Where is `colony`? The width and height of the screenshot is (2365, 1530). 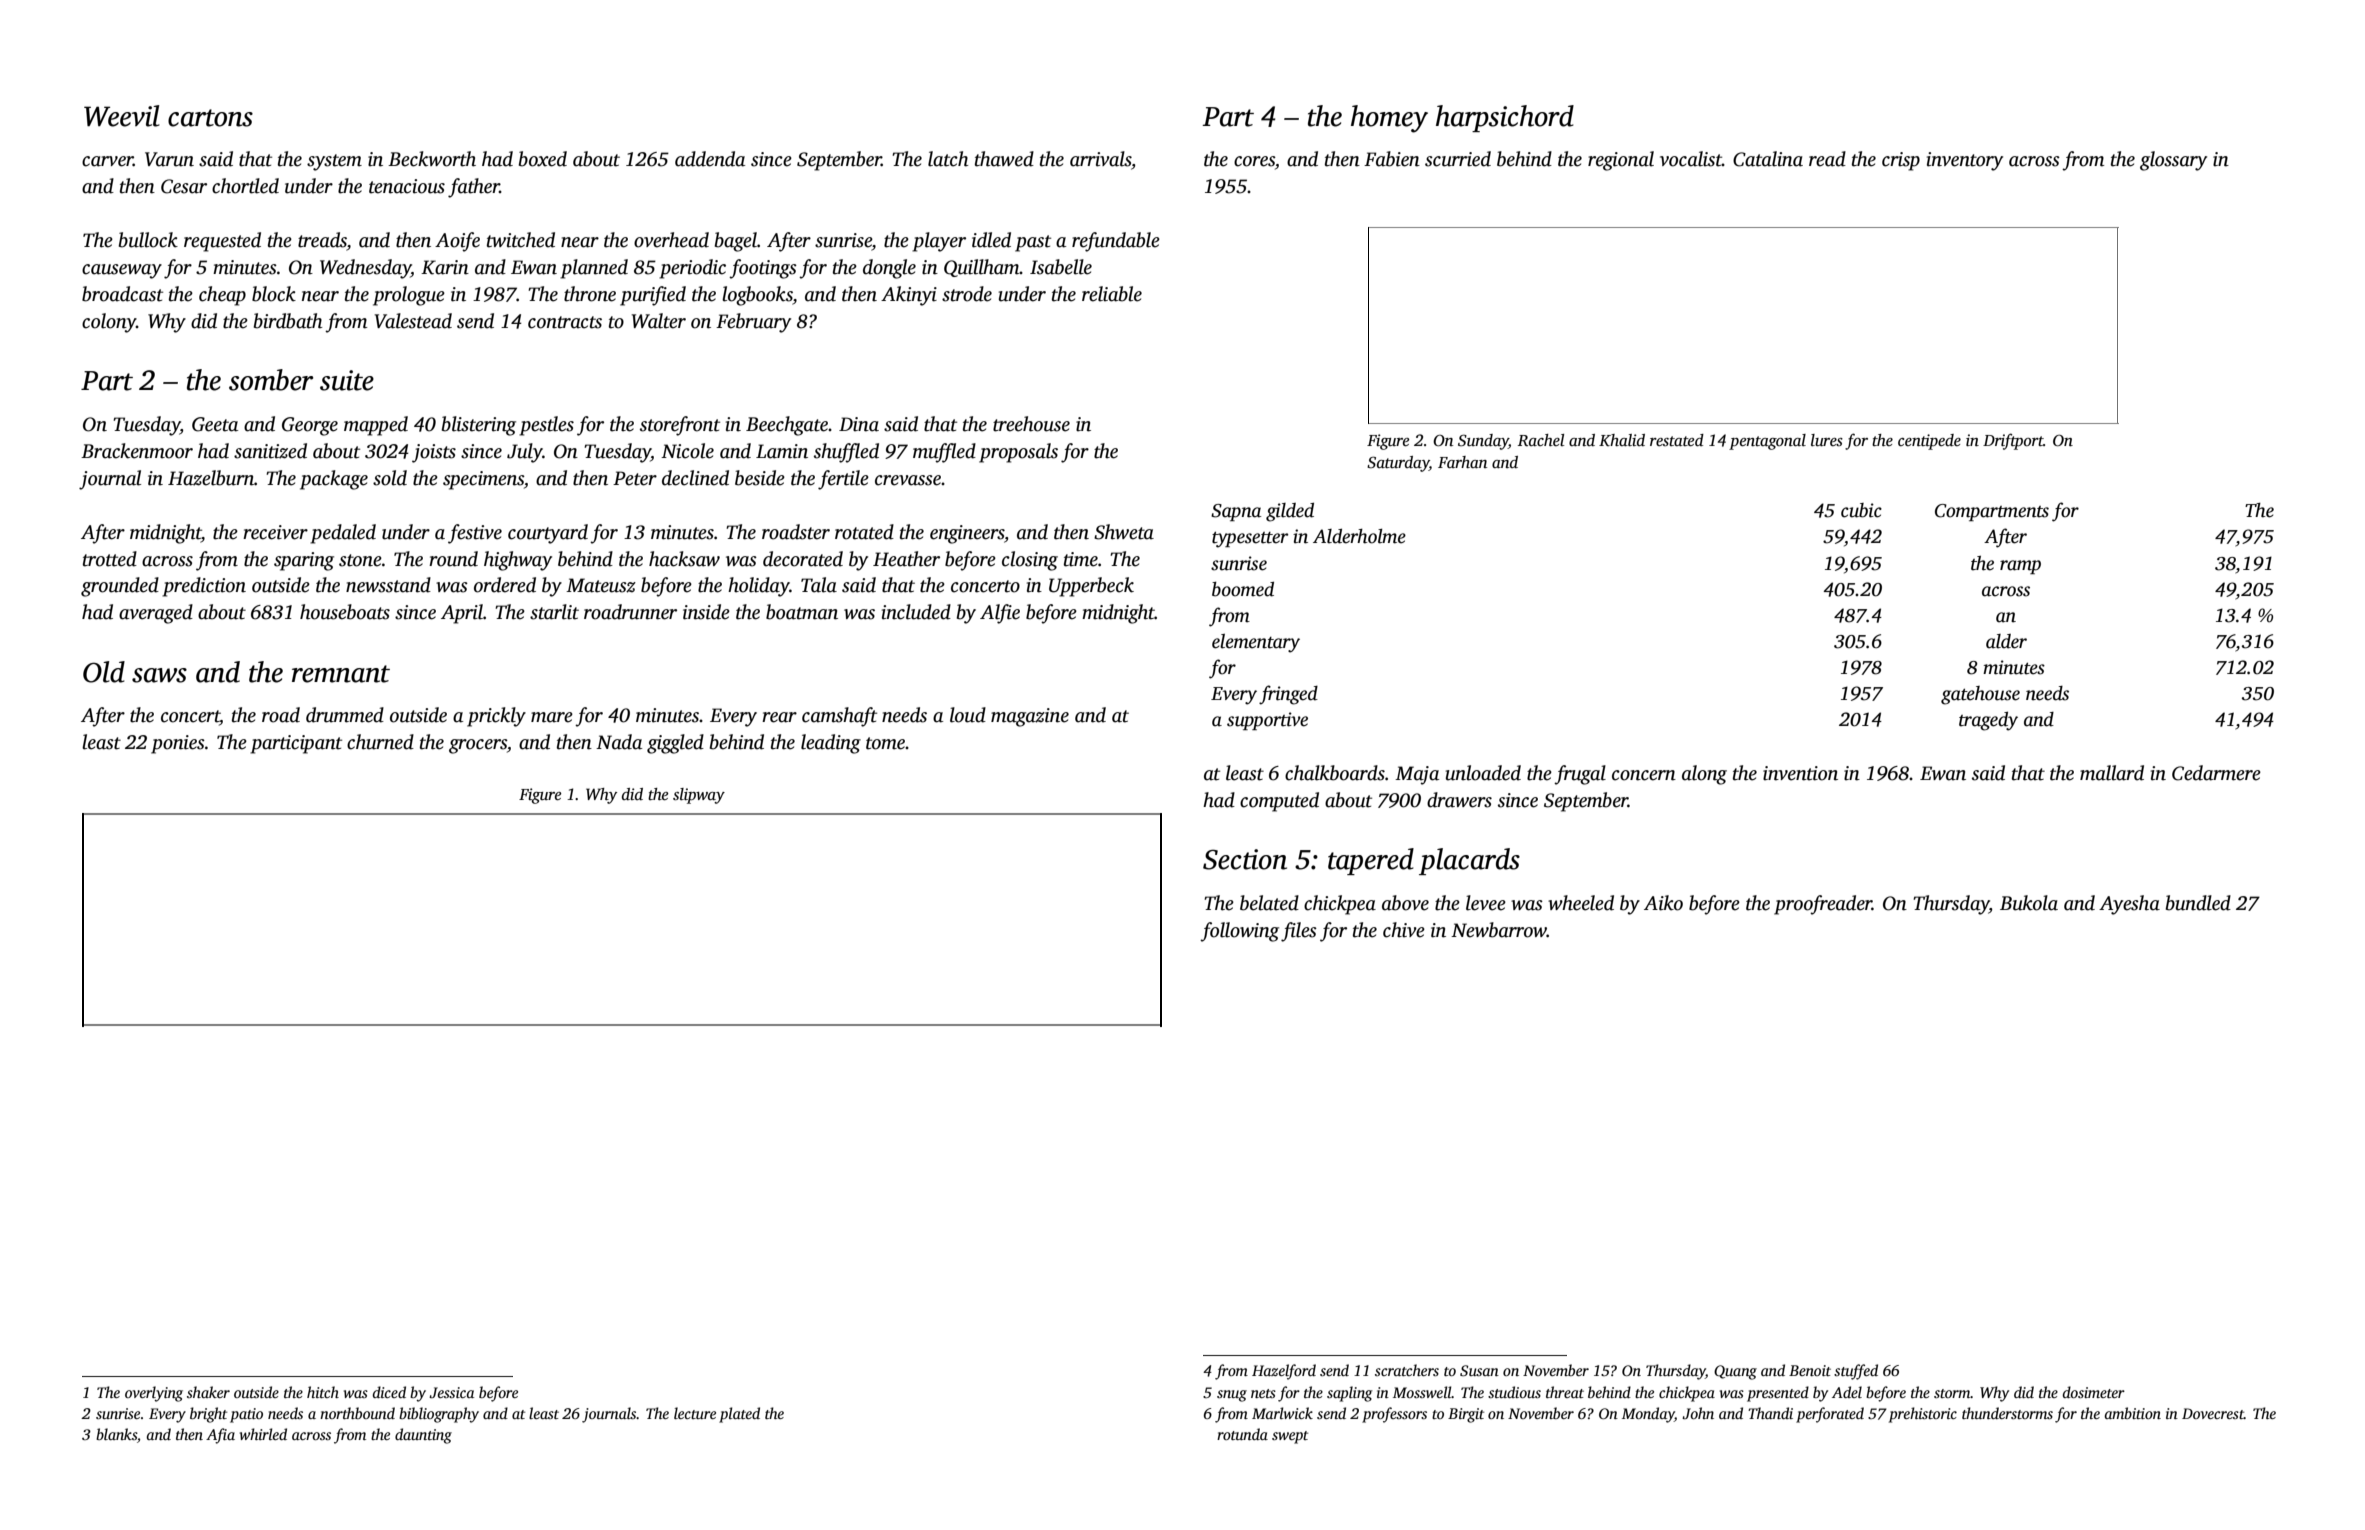 colony is located at coordinates (109, 323).
